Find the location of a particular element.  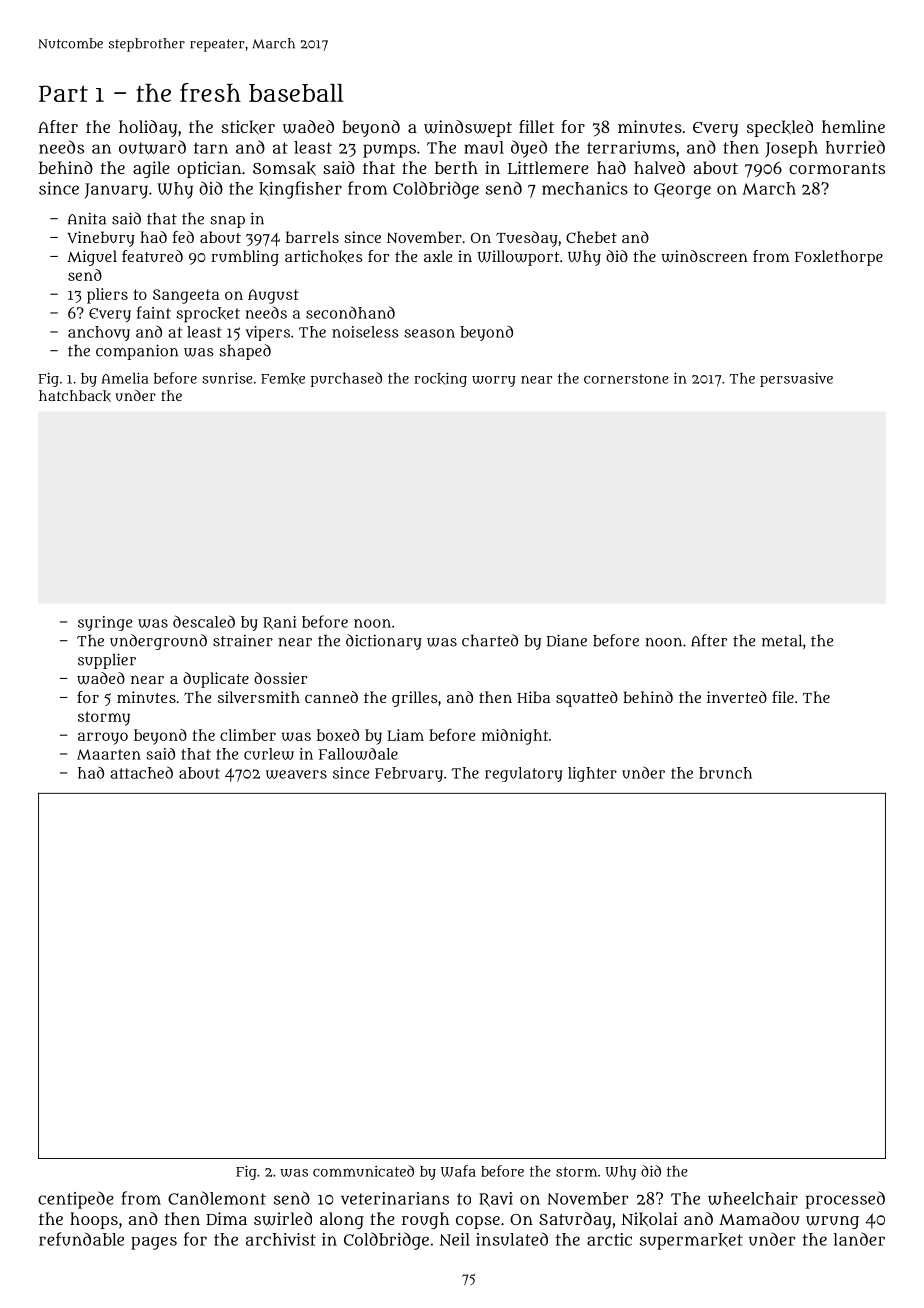

syringe is located at coordinates (105, 623).
